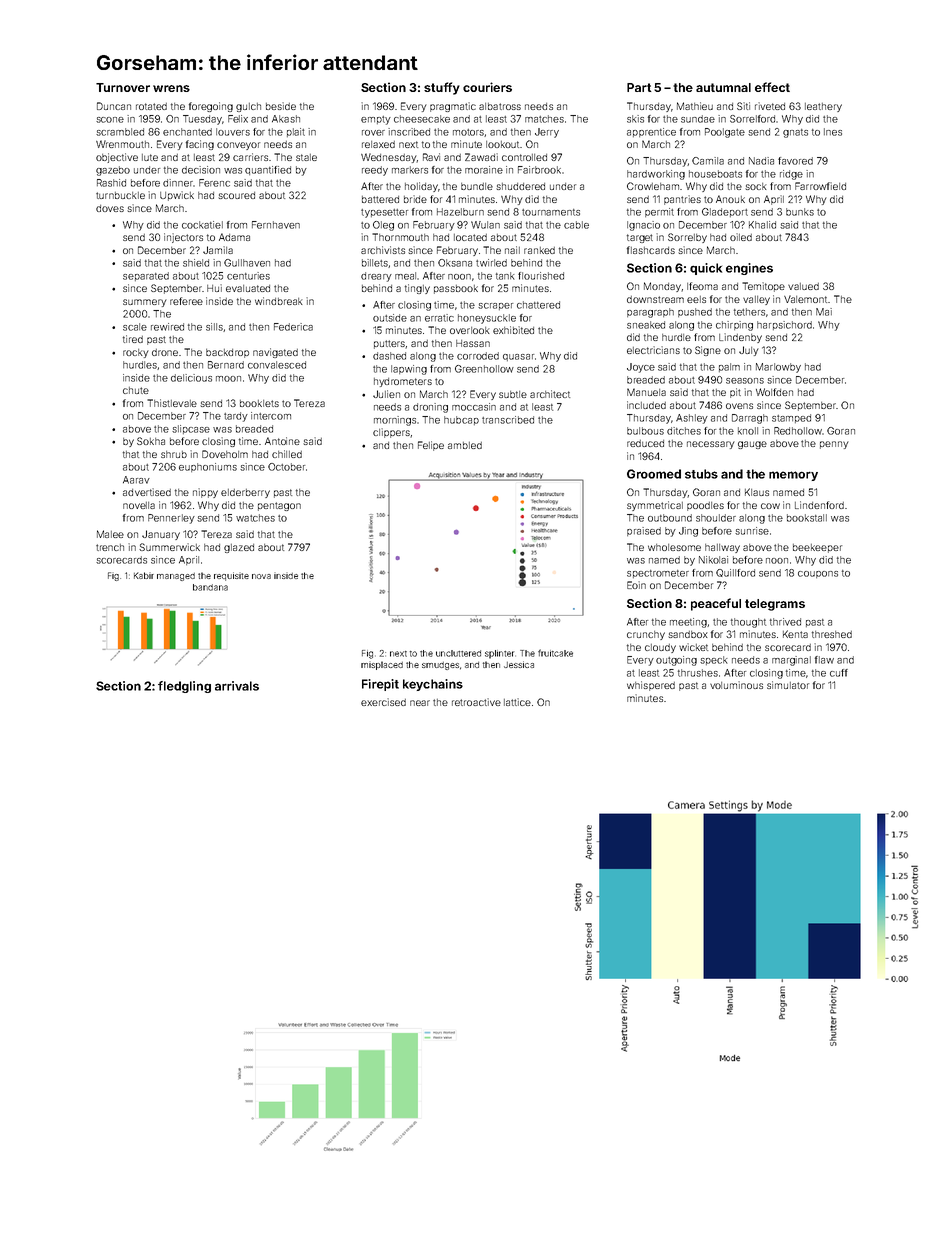 The image size is (952, 1233). What do you see at coordinates (708, 161) in the image?
I see `Camila` at bounding box center [708, 161].
